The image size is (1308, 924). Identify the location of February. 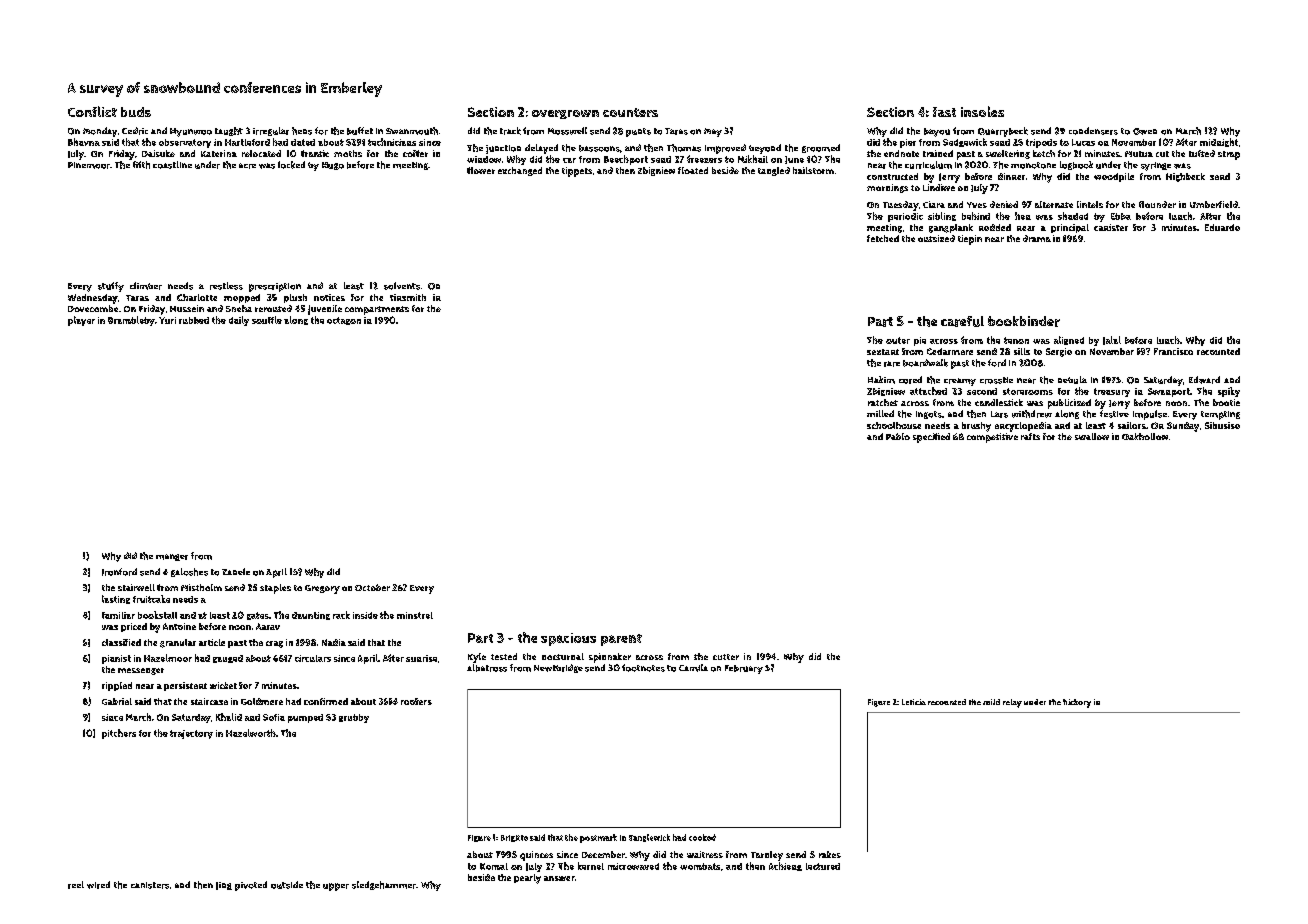
(744, 669).
